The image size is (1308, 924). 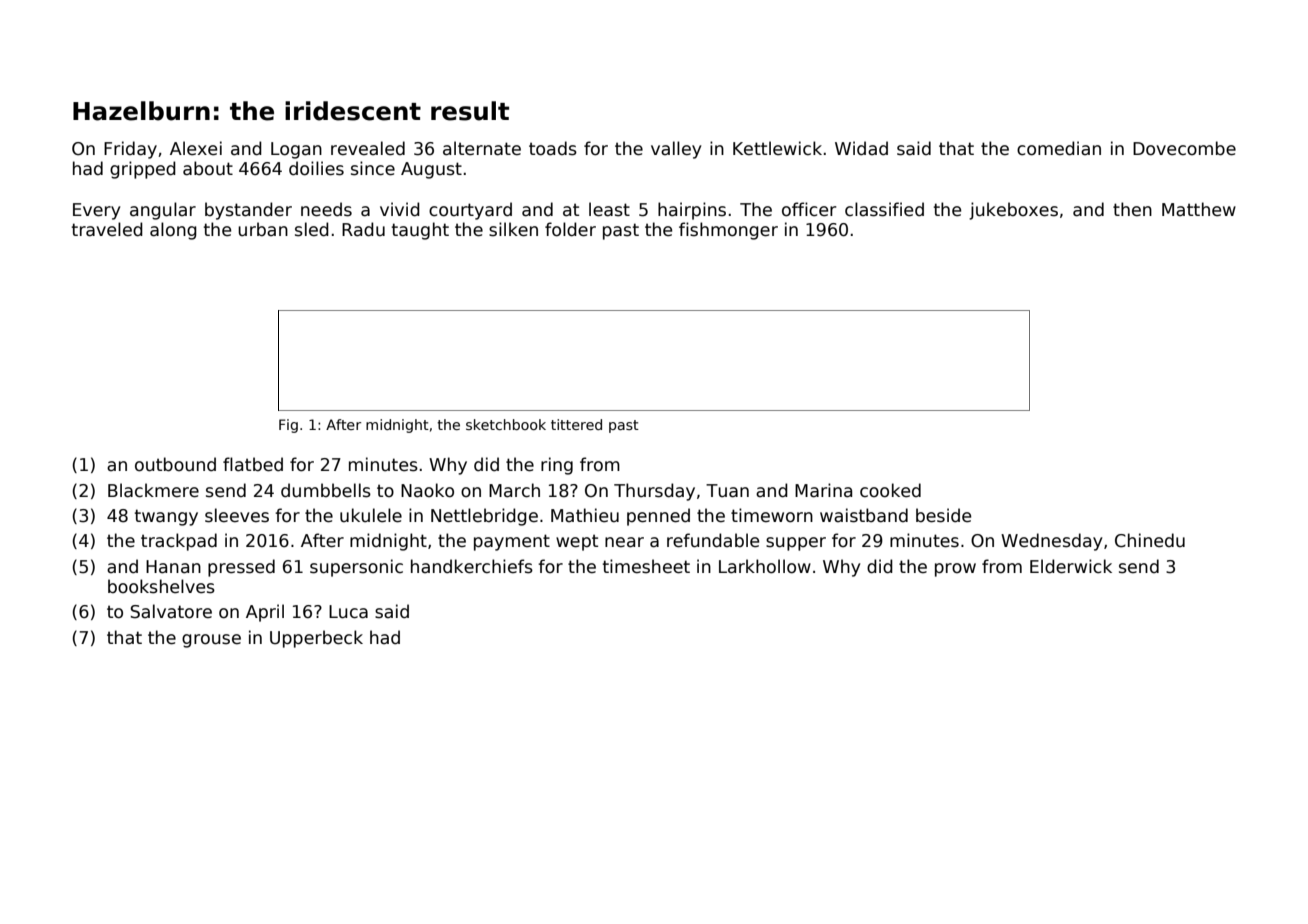 I want to click on tittered, so click(x=576, y=424).
